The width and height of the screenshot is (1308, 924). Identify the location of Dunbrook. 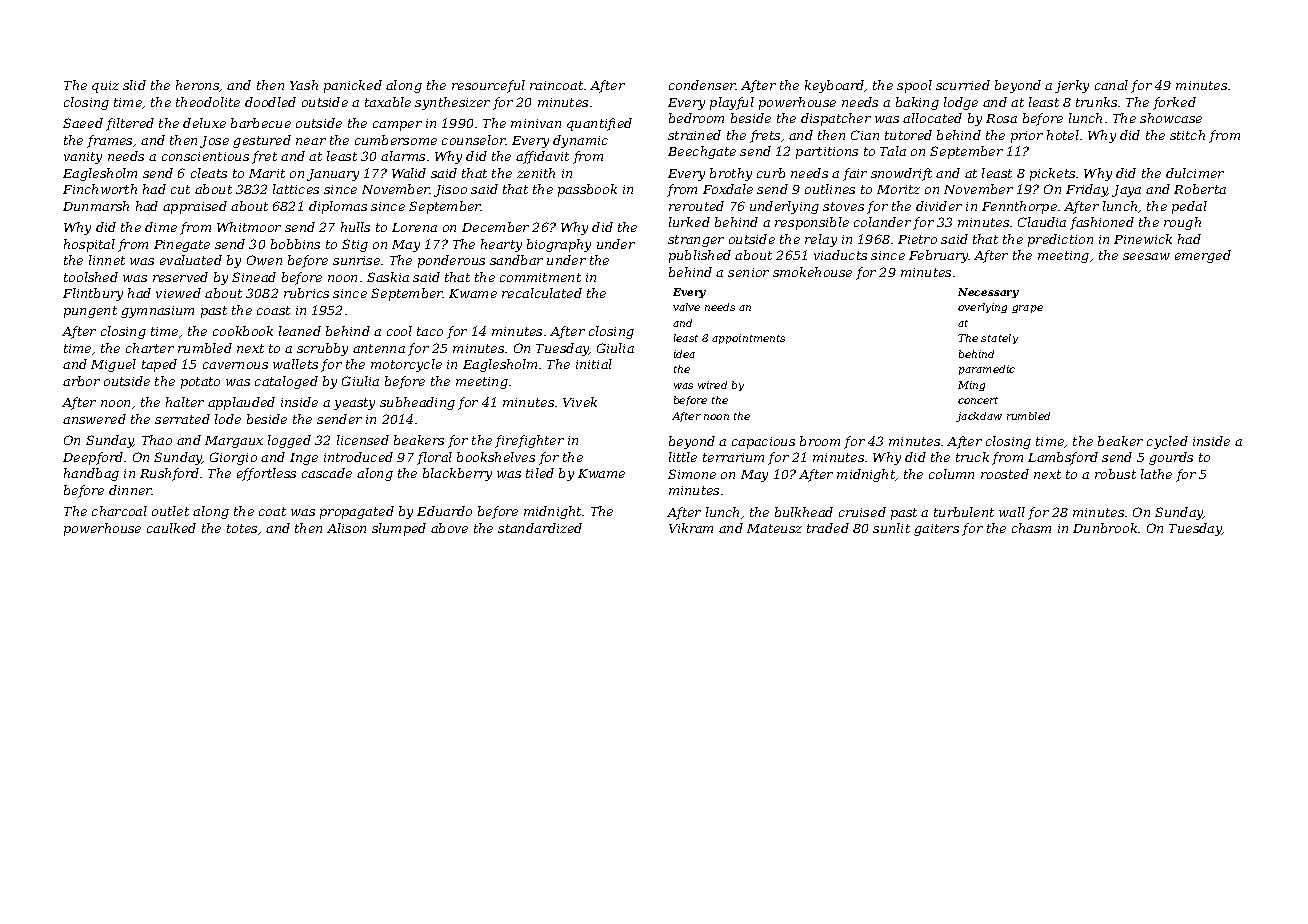
(1105, 528).
